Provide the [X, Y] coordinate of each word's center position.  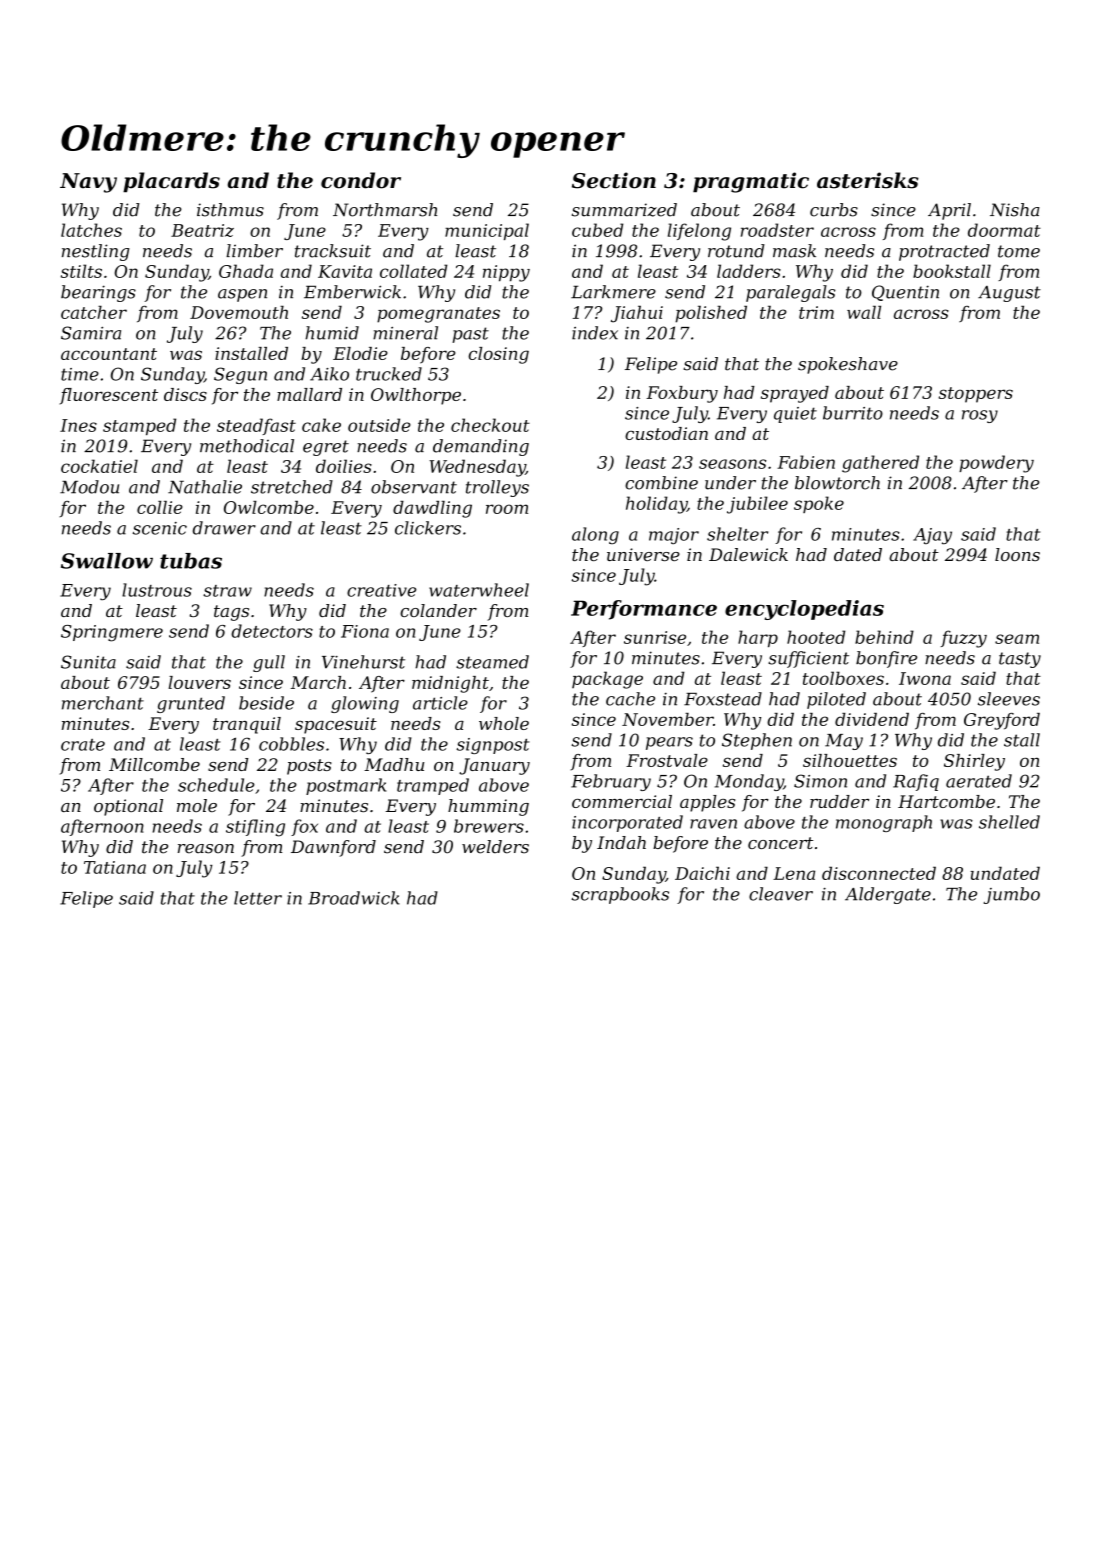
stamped [139, 426]
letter [258, 898]
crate [83, 745]
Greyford [1002, 721]
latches [91, 230]
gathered [880, 464]
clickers [428, 528]
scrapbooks [620, 895]
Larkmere [613, 292]
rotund [736, 251]
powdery [996, 464]
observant [414, 487]
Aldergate [888, 895]
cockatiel [99, 466]
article [440, 703]
